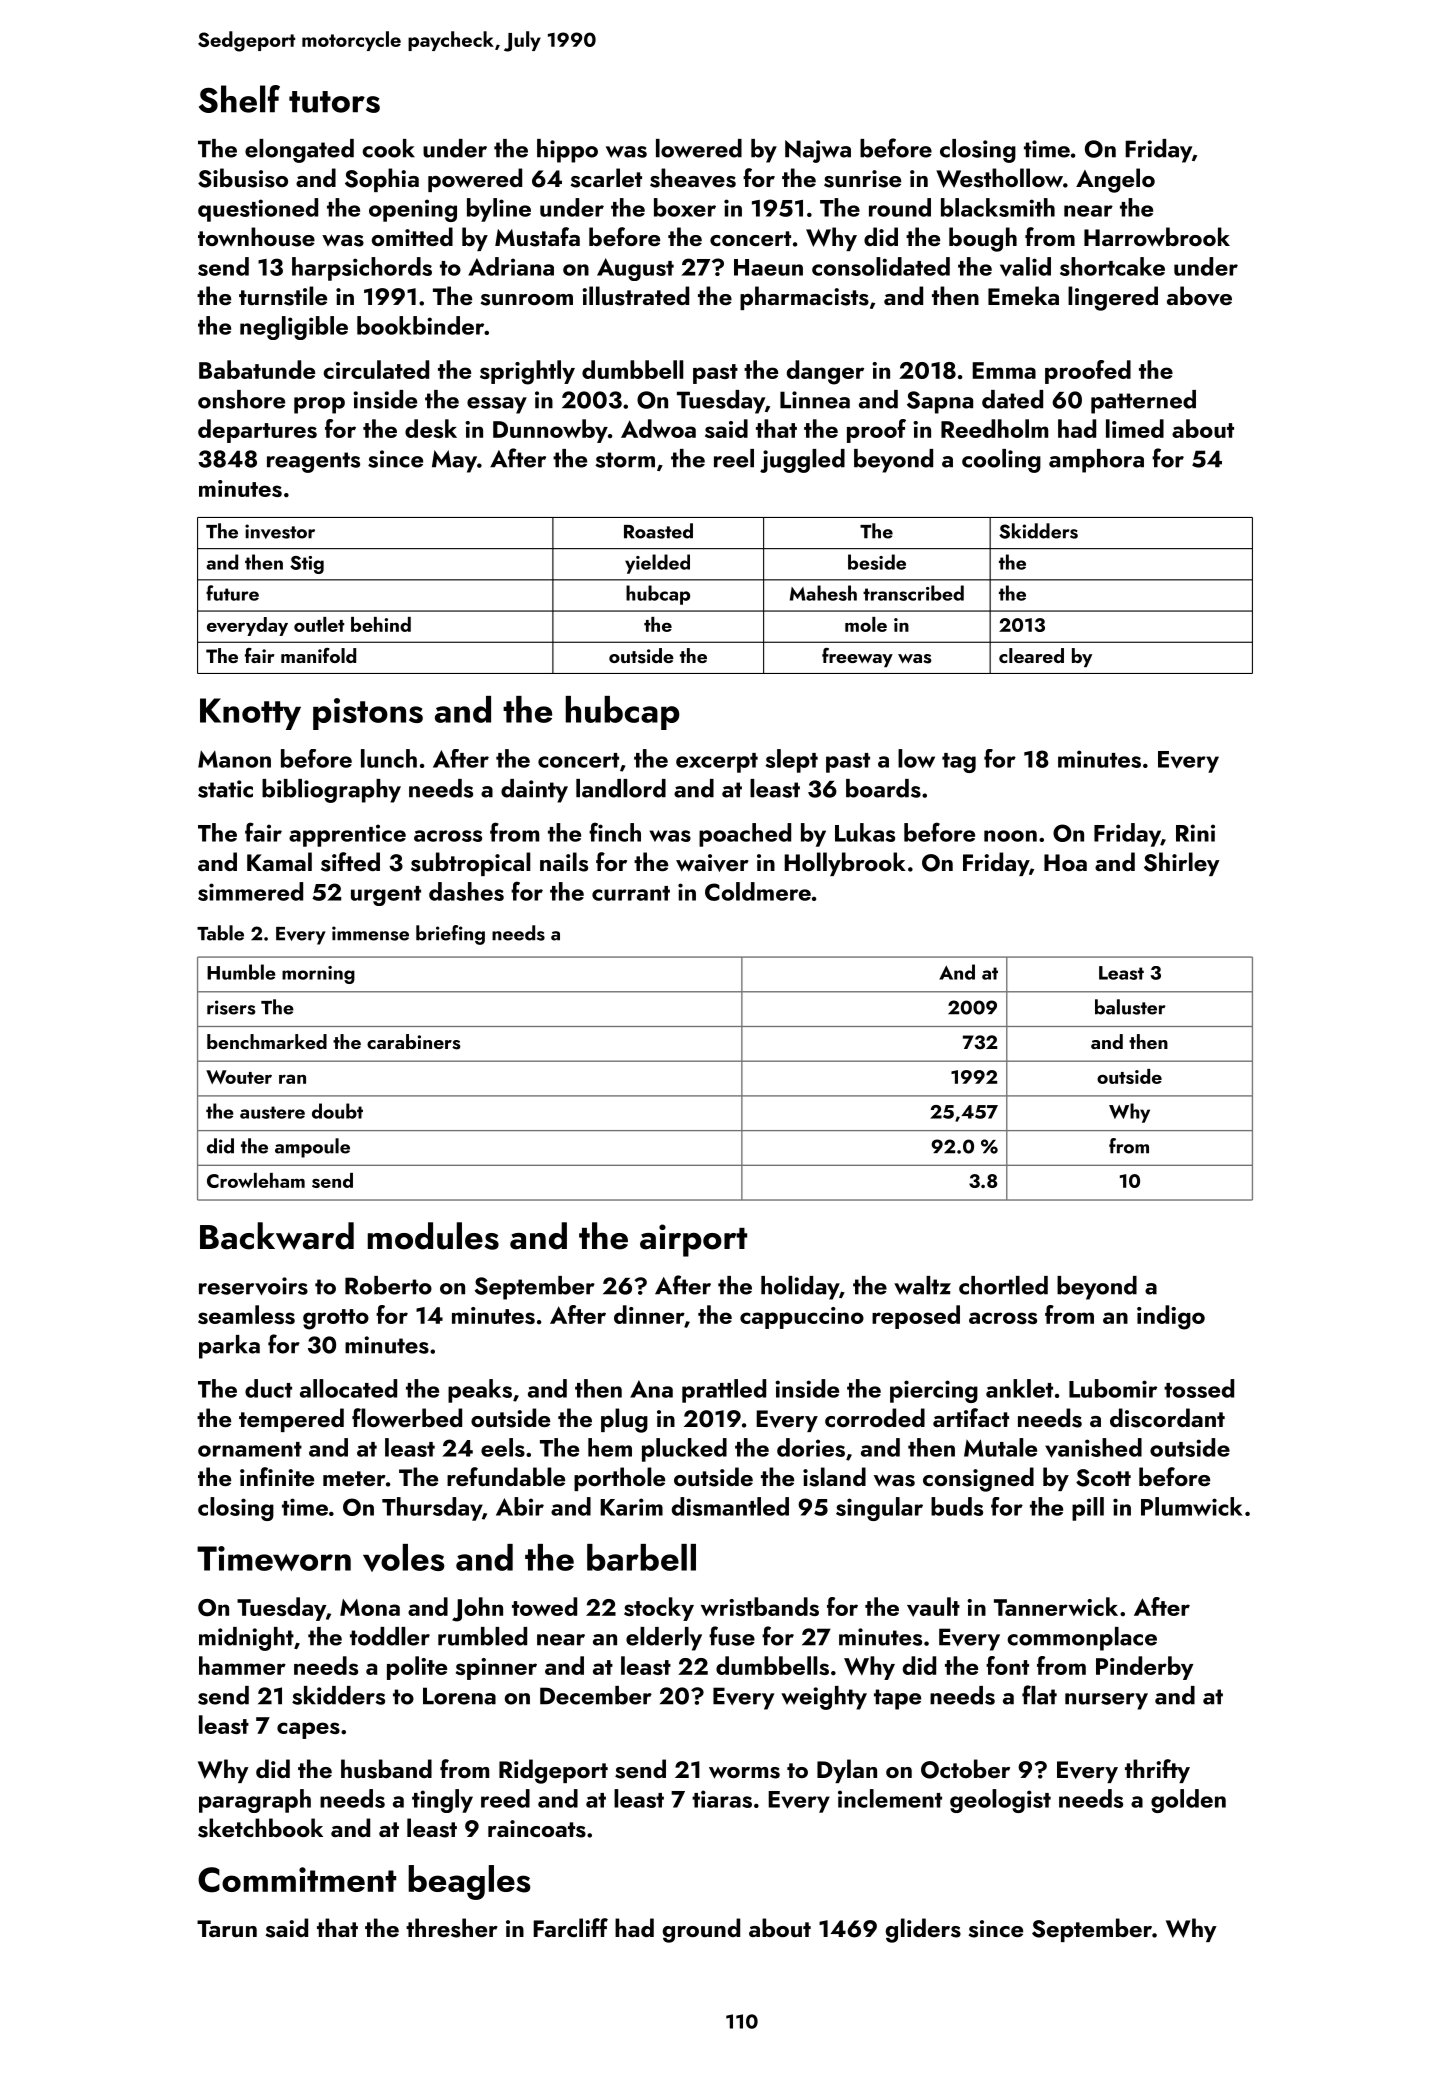 This document has height=2100, width=1450. What do you see at coordinates (1171, 1317) in the document?
I see `indigo` at bounding box center [1171, 1317].
